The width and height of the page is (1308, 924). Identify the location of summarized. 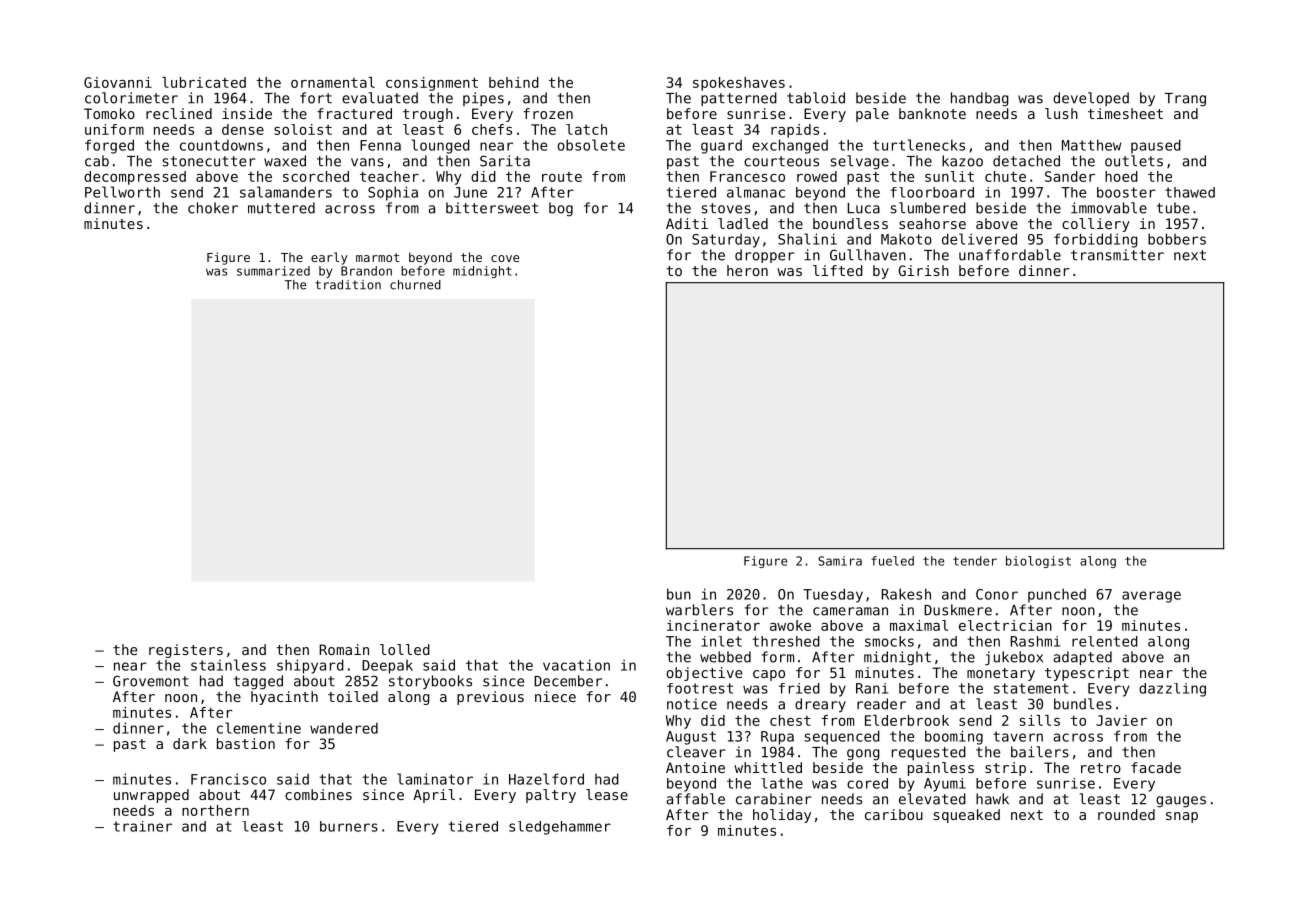
(273, 271).
